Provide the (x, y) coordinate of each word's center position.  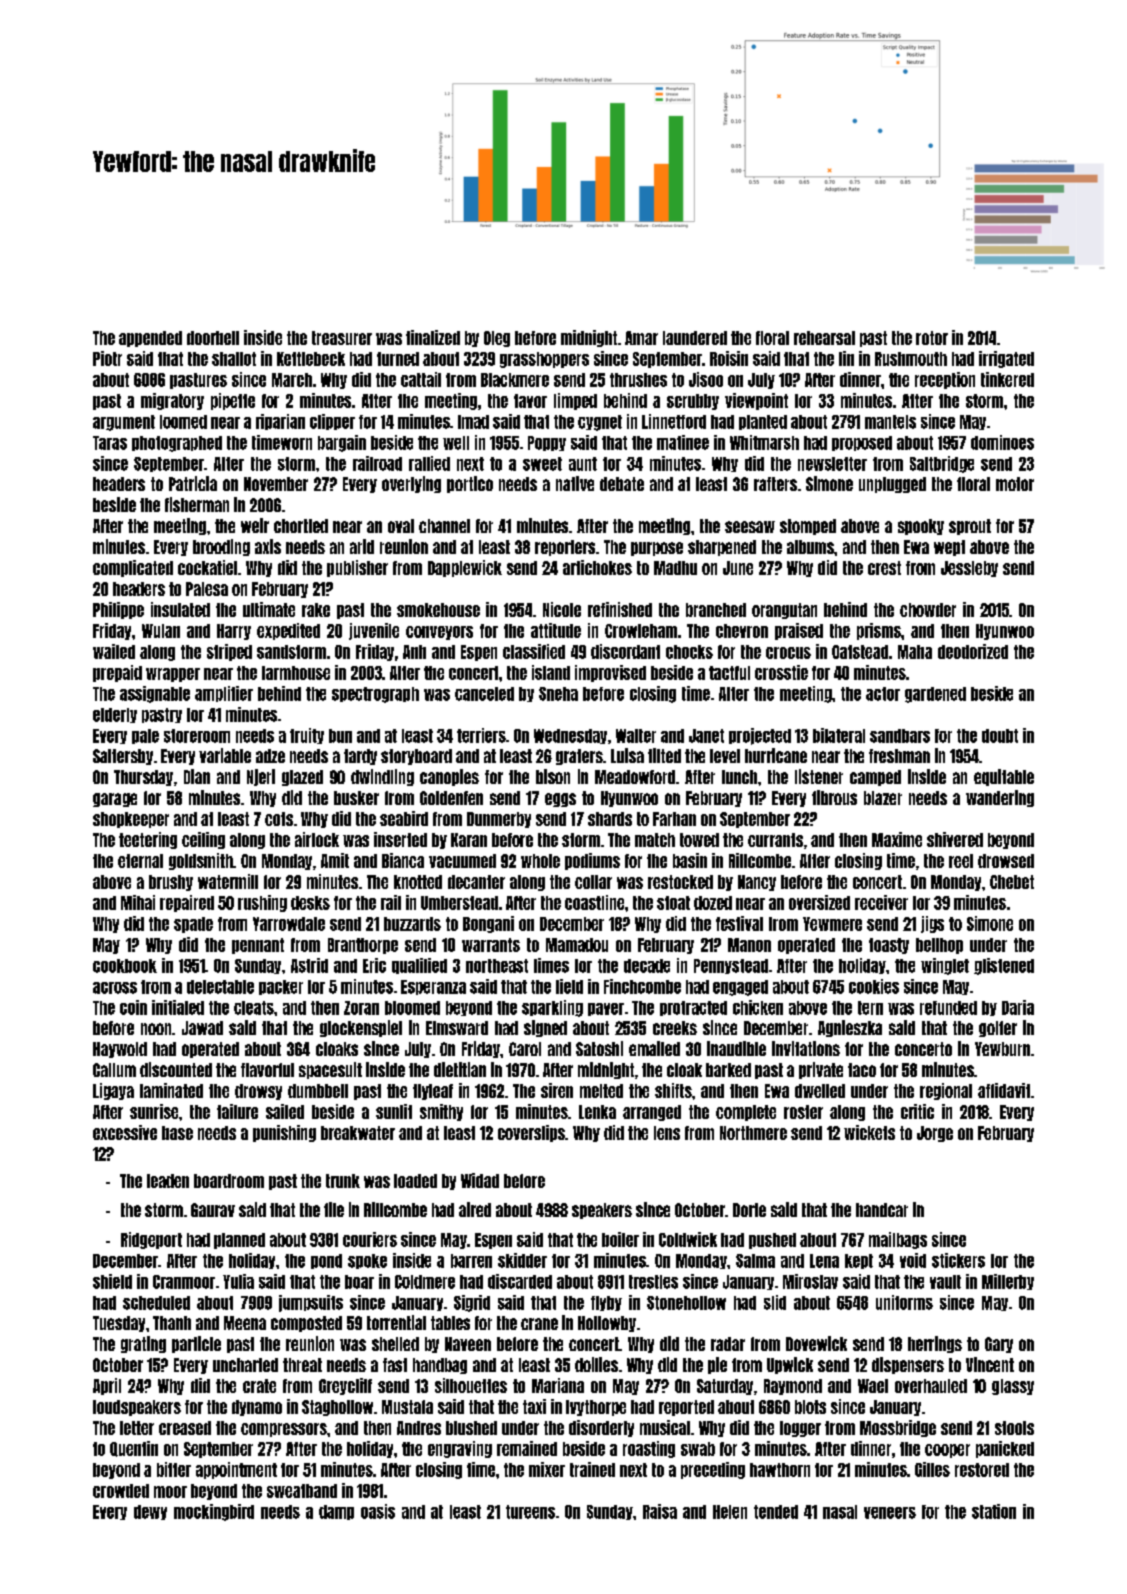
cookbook (125, 966)
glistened (1004, 966)
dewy (150, 1512)
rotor (932, 338)
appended (150, 339)
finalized (433, 337)
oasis (378, 1511)
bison (553, 776)
